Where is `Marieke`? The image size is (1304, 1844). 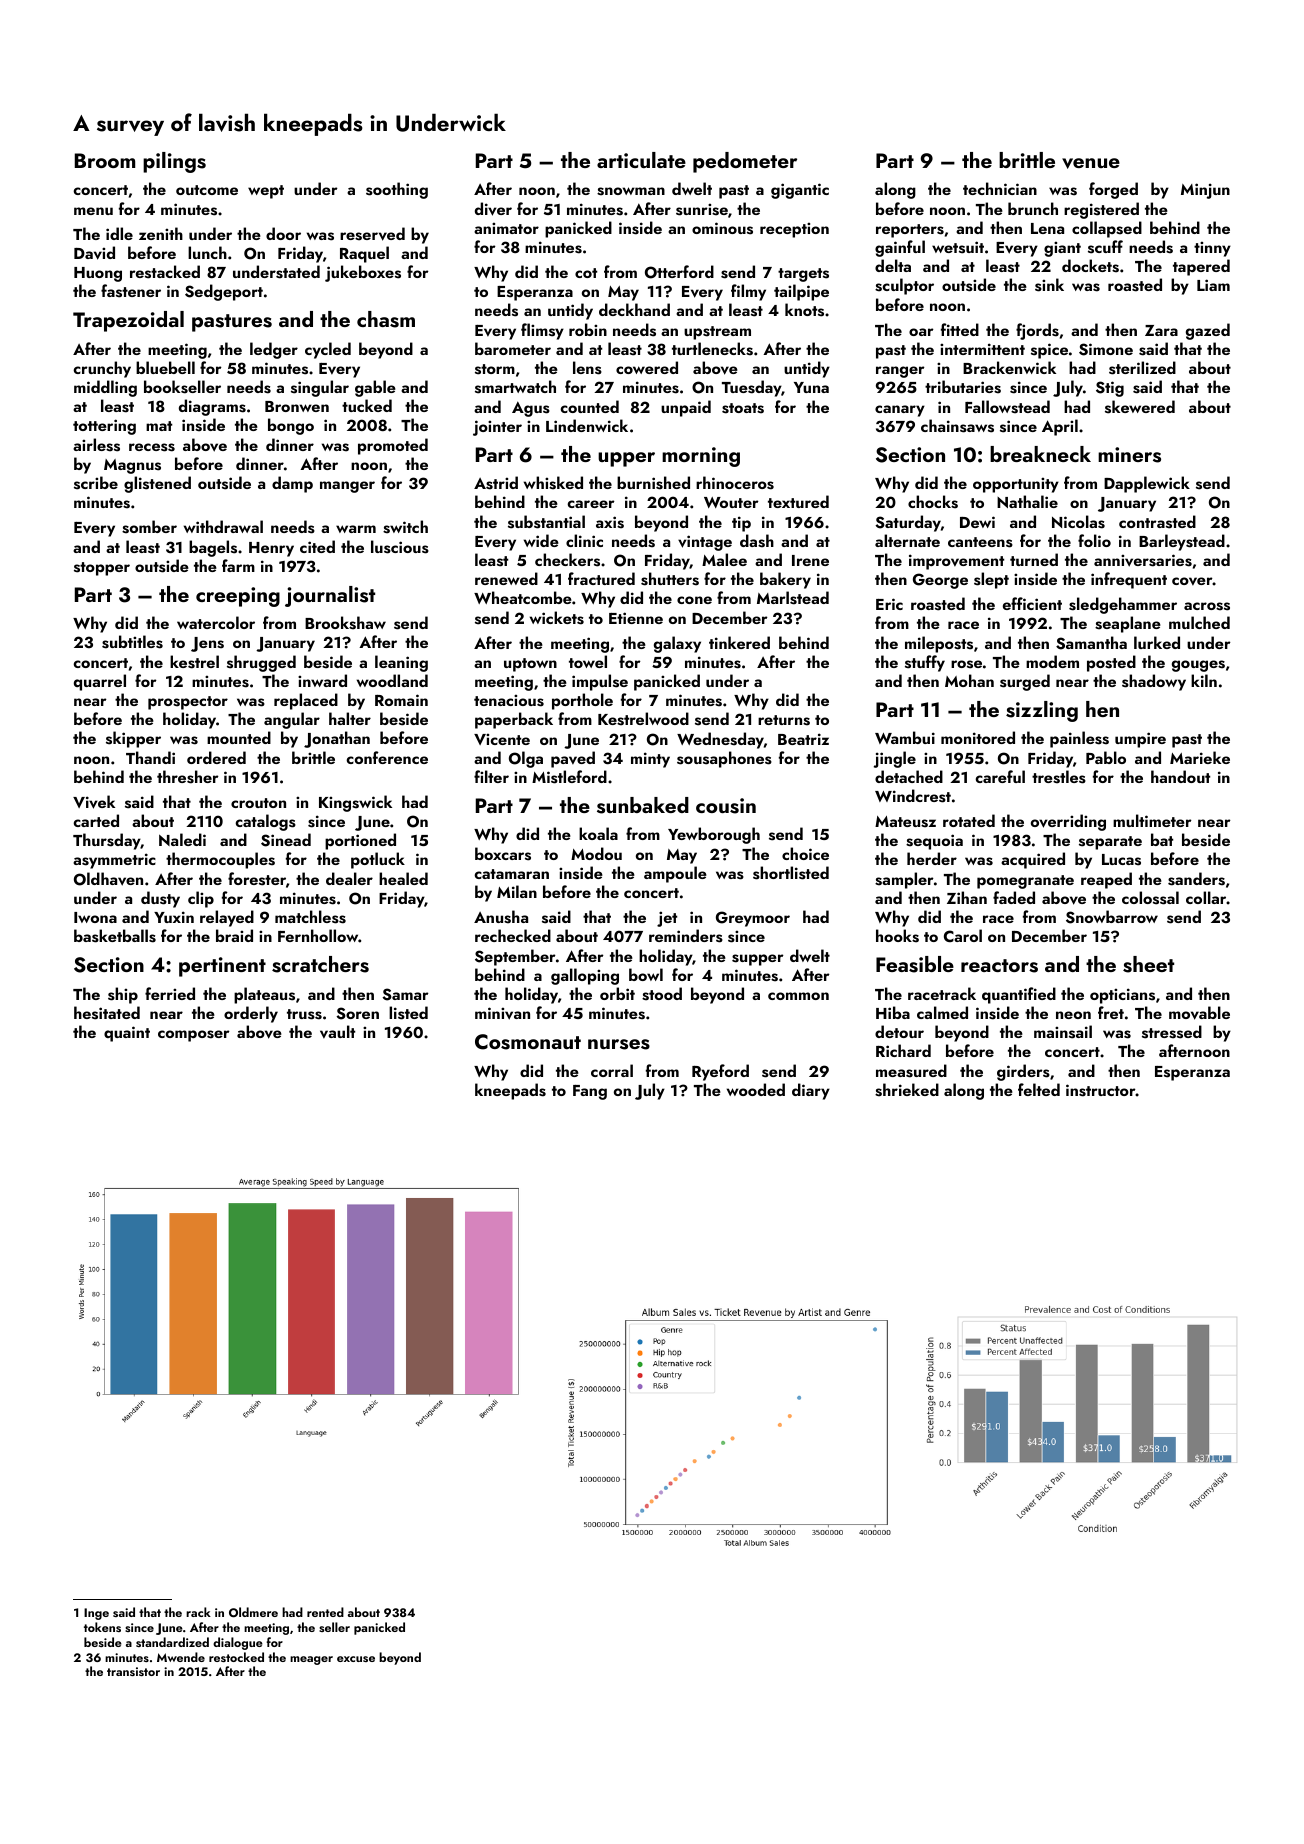 Marieke is located at coordinates (1200, 757).
